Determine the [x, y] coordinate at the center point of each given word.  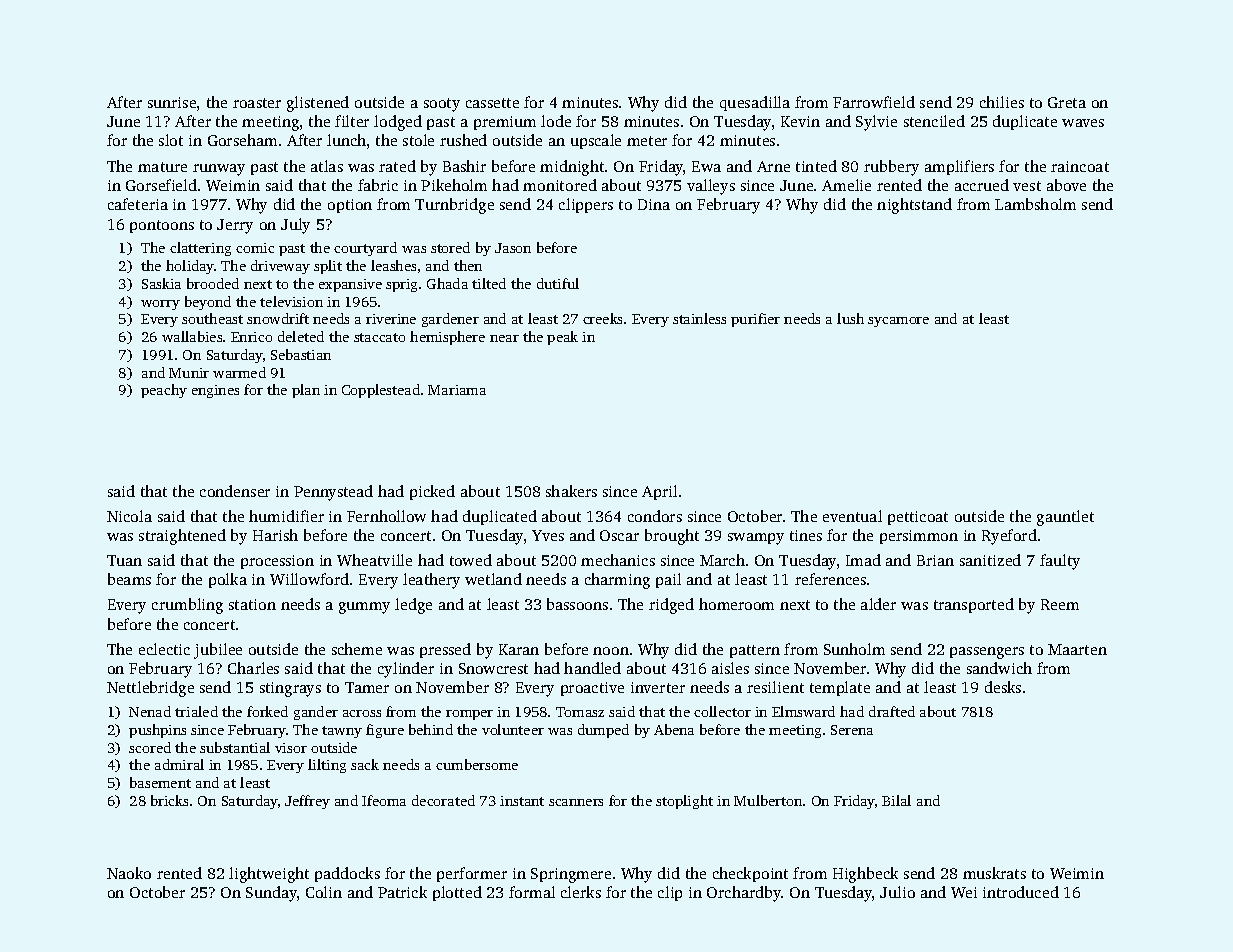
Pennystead [333, 493]
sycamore [898, 322]
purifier [755, 320]
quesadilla [755, 103]
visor [291, 748]
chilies [1002, 102]
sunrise [172, 102]
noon [611, 651]
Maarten [1077, 649]
